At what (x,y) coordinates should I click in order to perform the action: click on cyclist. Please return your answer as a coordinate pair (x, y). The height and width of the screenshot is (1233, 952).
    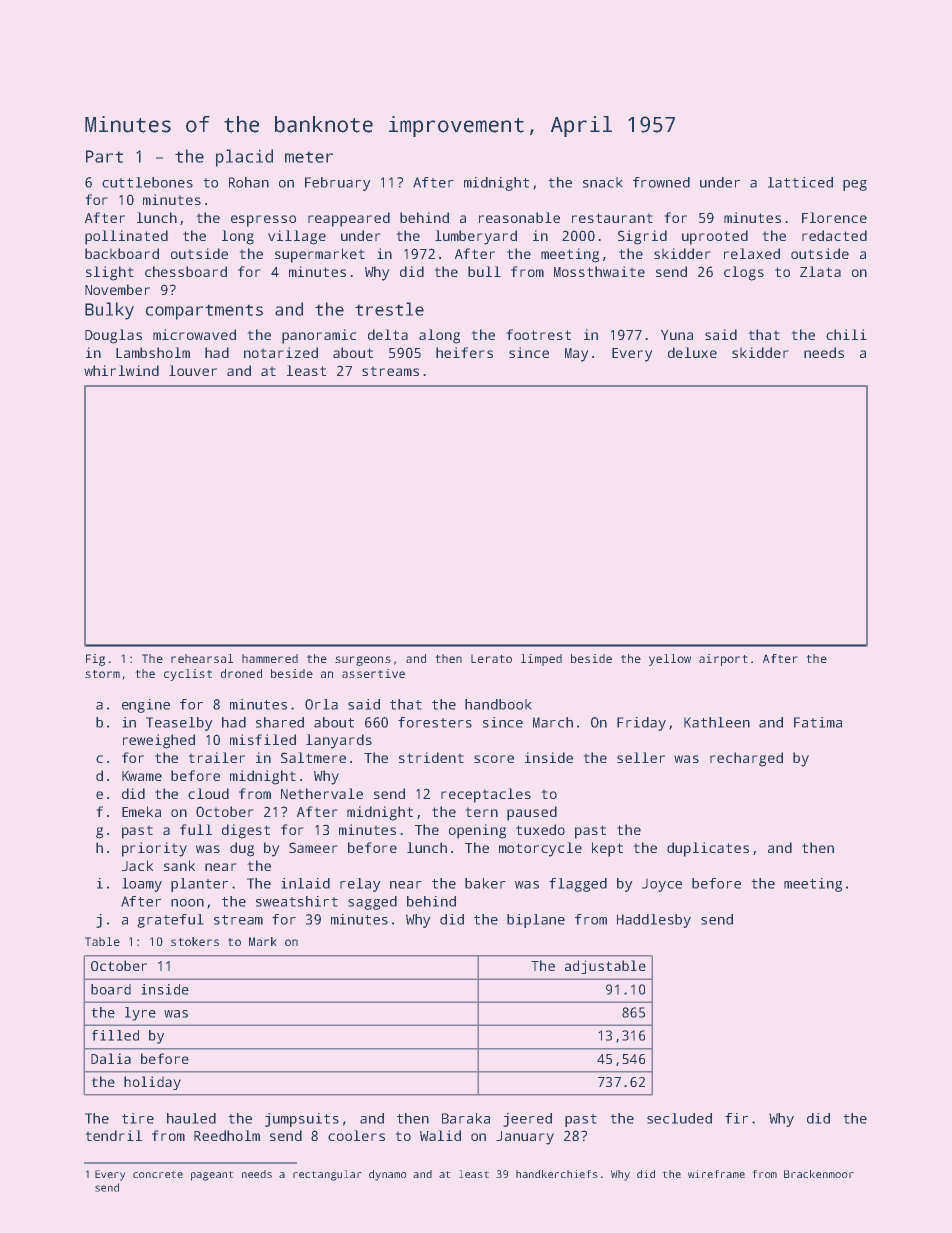
    Looking at the image, I should click on (188, 675).
